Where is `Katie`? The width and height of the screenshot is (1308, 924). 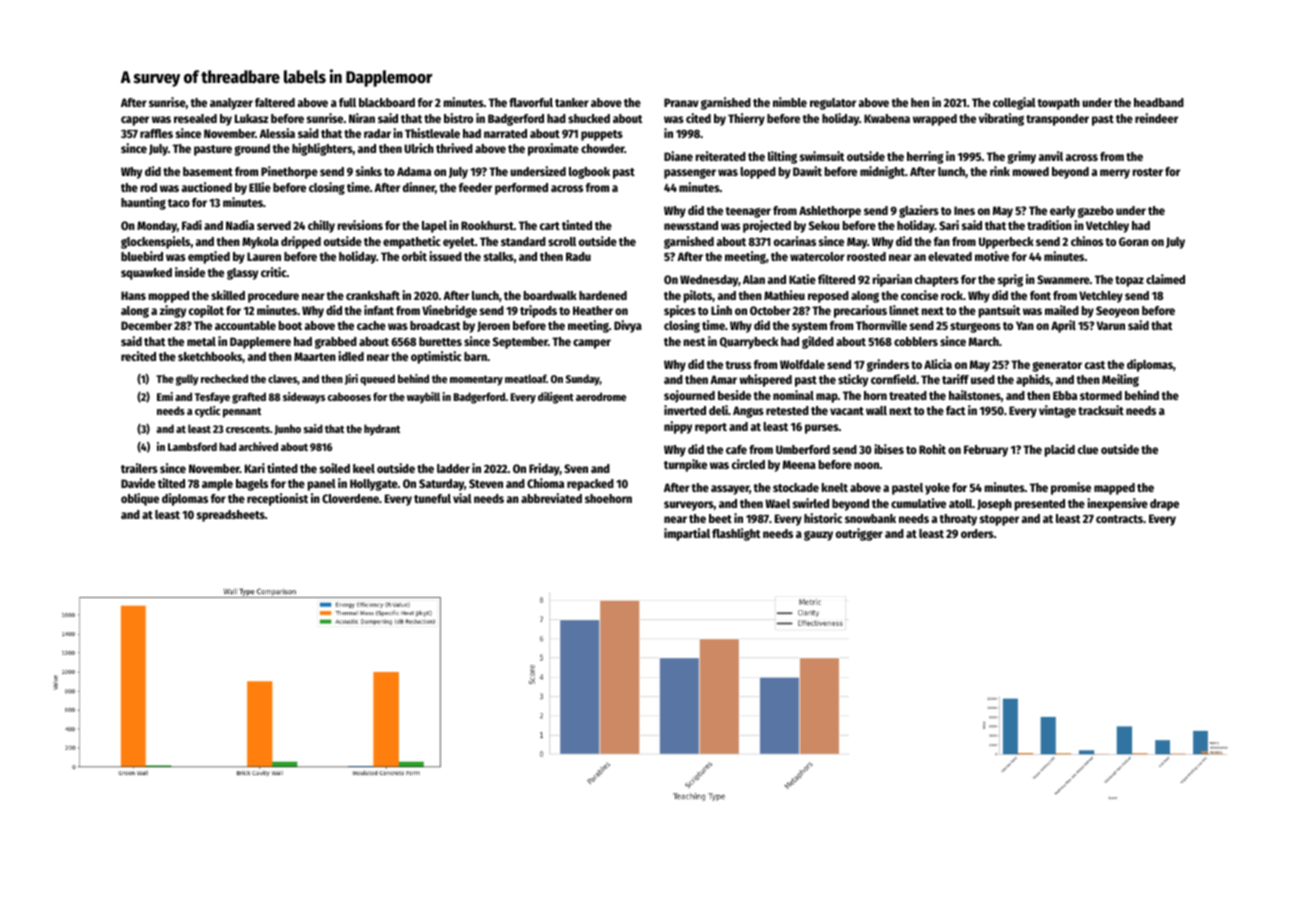 Katie is located at coordinates (802, 279).
